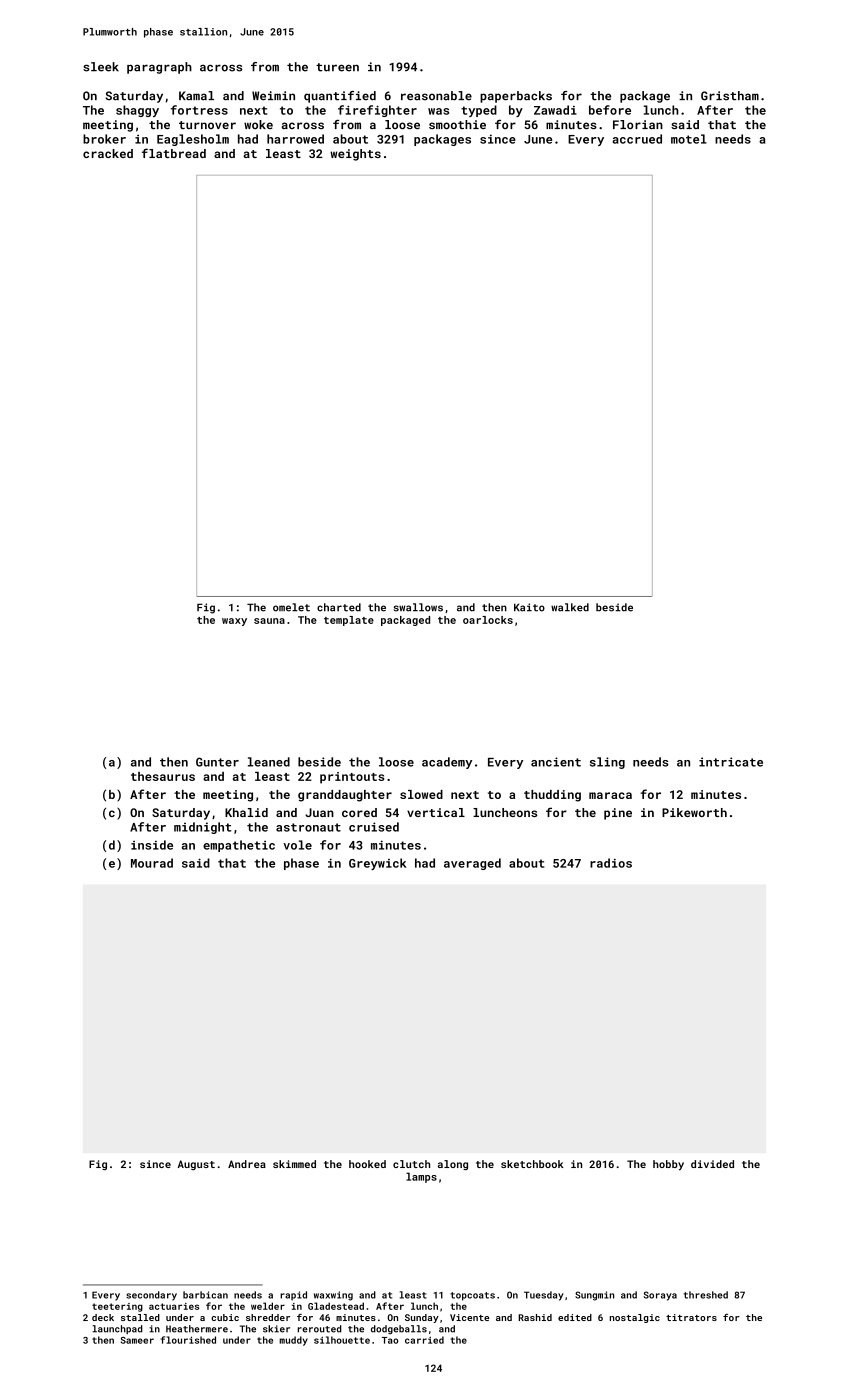 This image has height=1400, width=849. Describe the element at coordinates (637, 139) in the image. I see `accrued` at that location.
